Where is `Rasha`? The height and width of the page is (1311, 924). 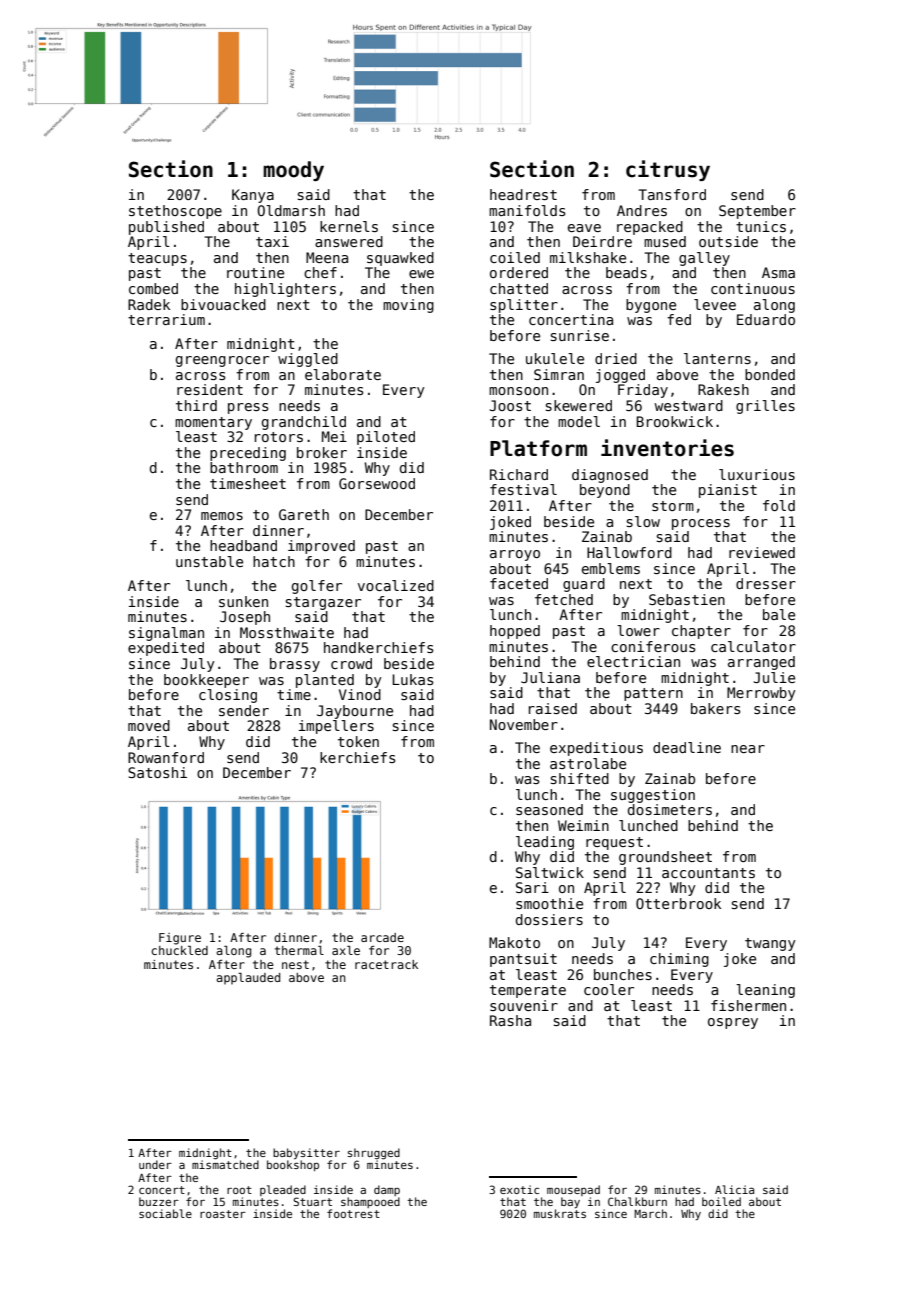 Rasha is located at coordinates (510, 1020).
